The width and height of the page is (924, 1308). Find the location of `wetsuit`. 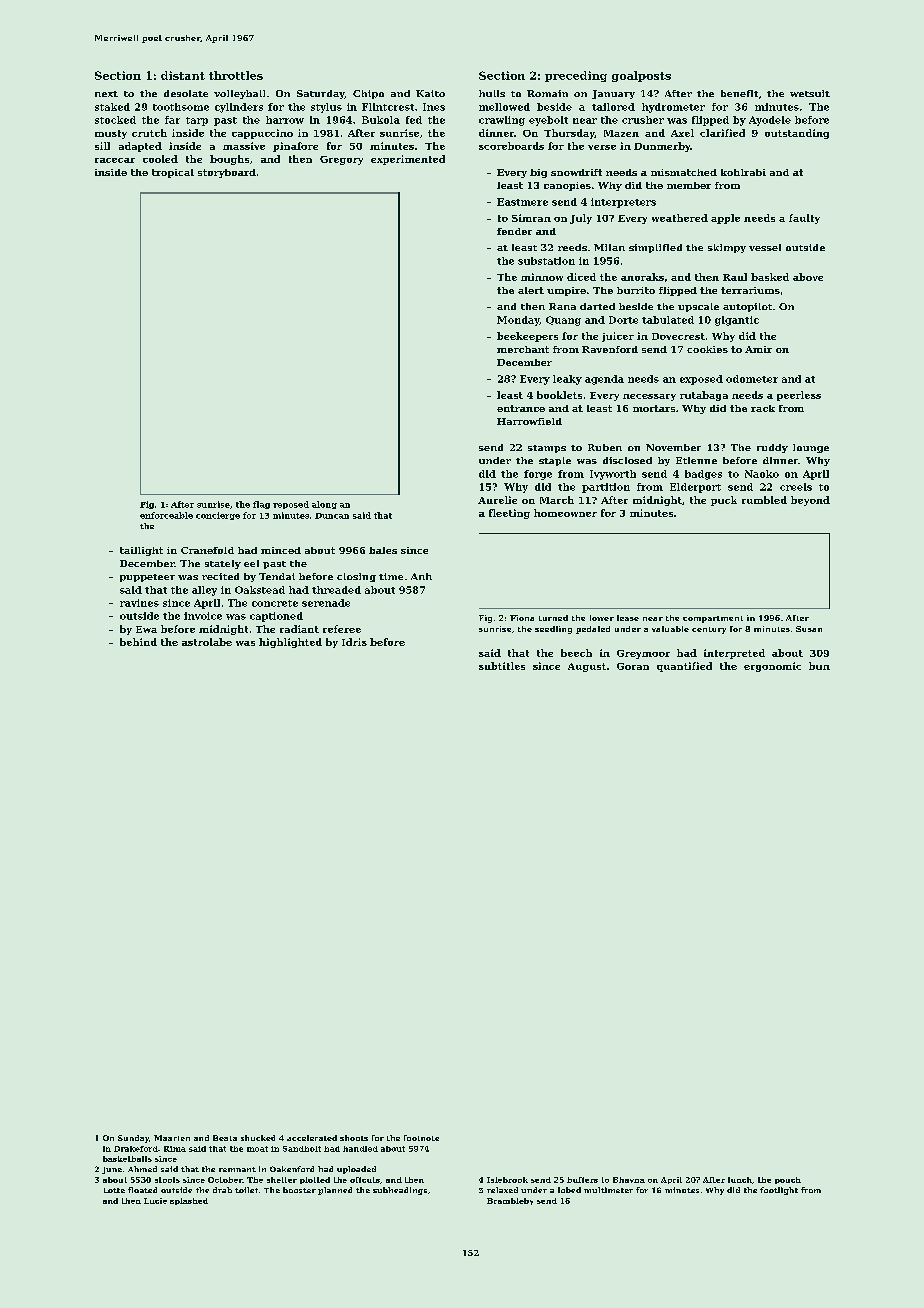

wetsuit is located at coordinates (810, 93).
